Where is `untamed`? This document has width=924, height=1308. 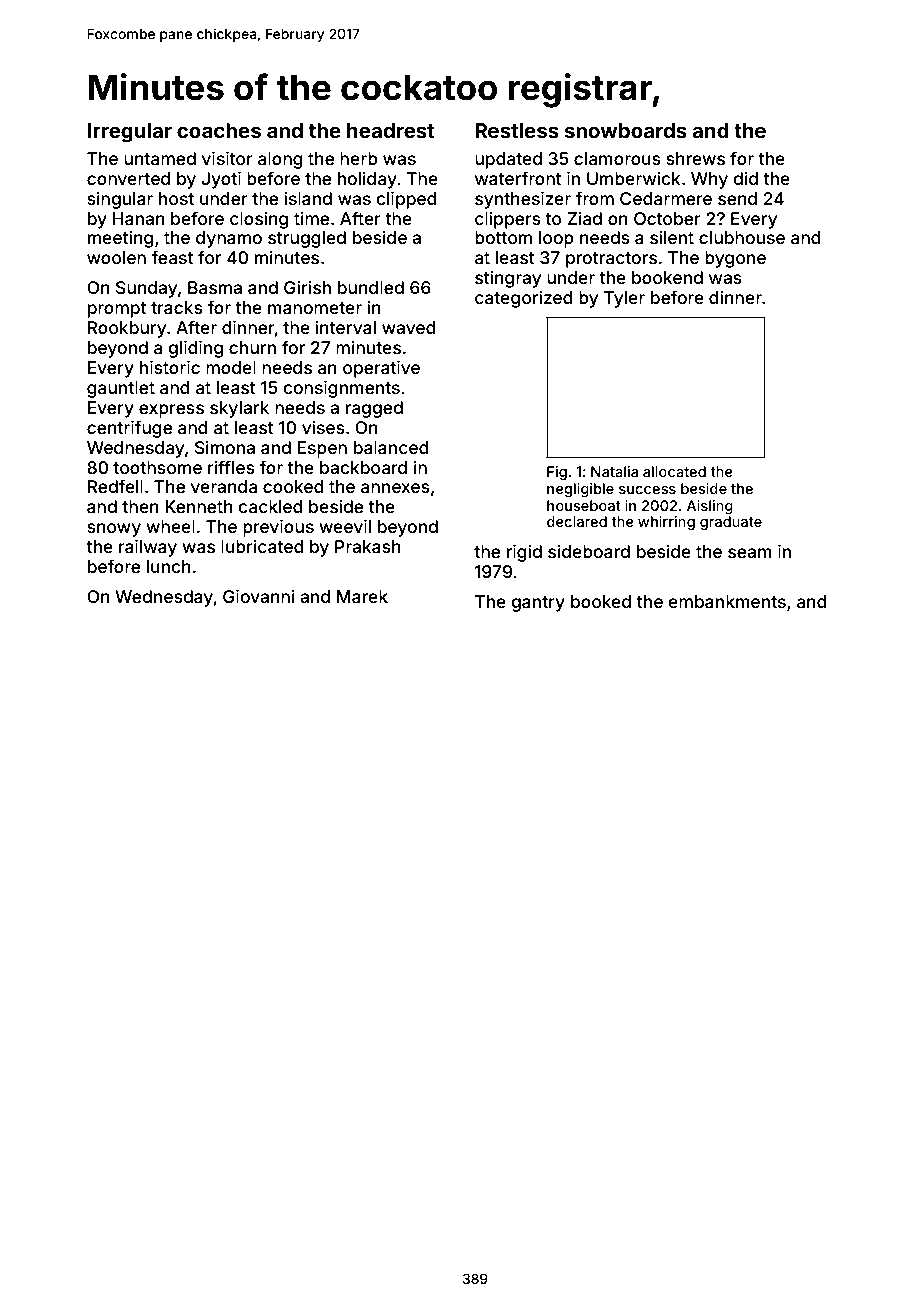 untamed is located at coordinates (160, 158).
